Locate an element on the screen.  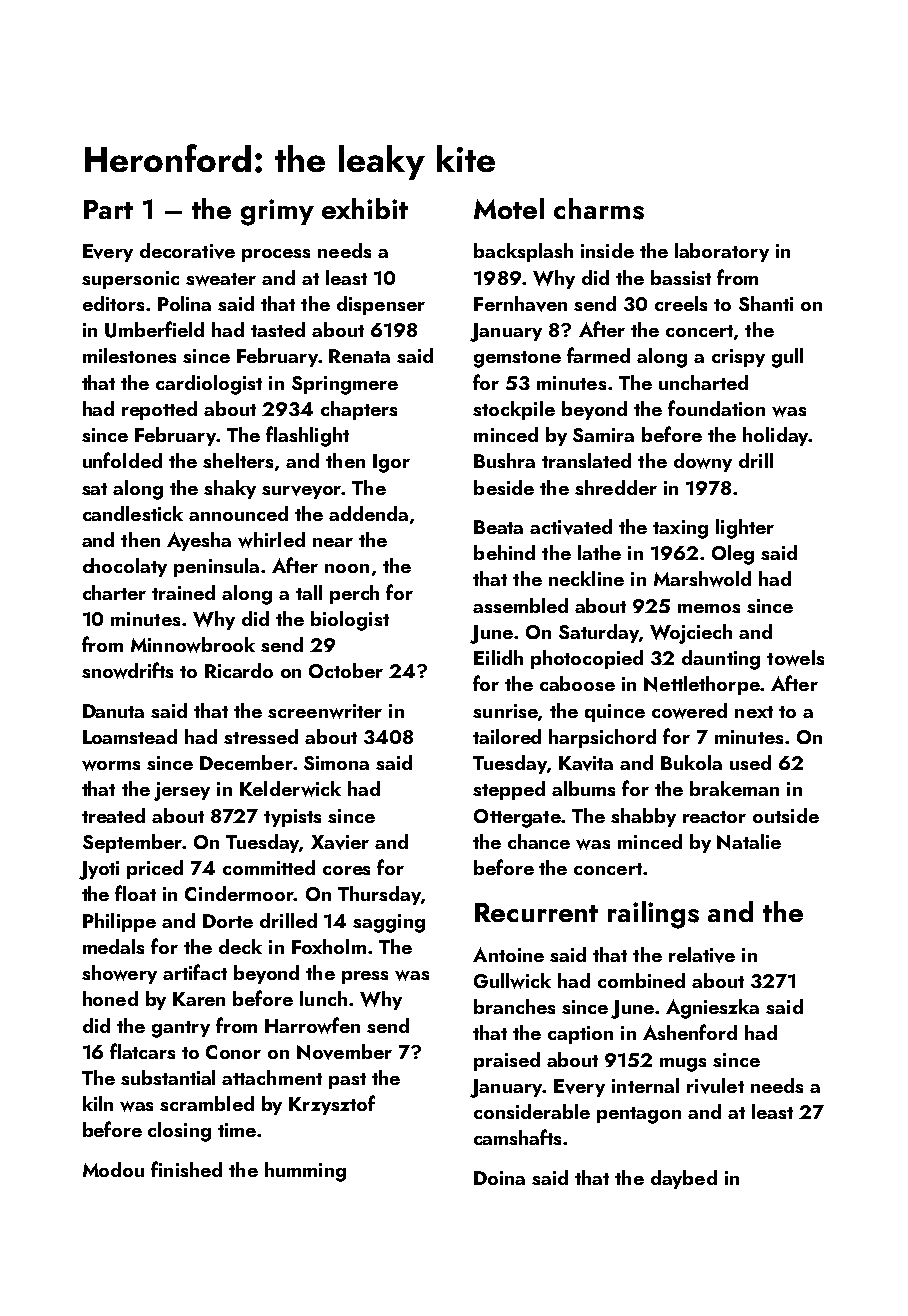
Doina is located at coordinates (499, 1178).
